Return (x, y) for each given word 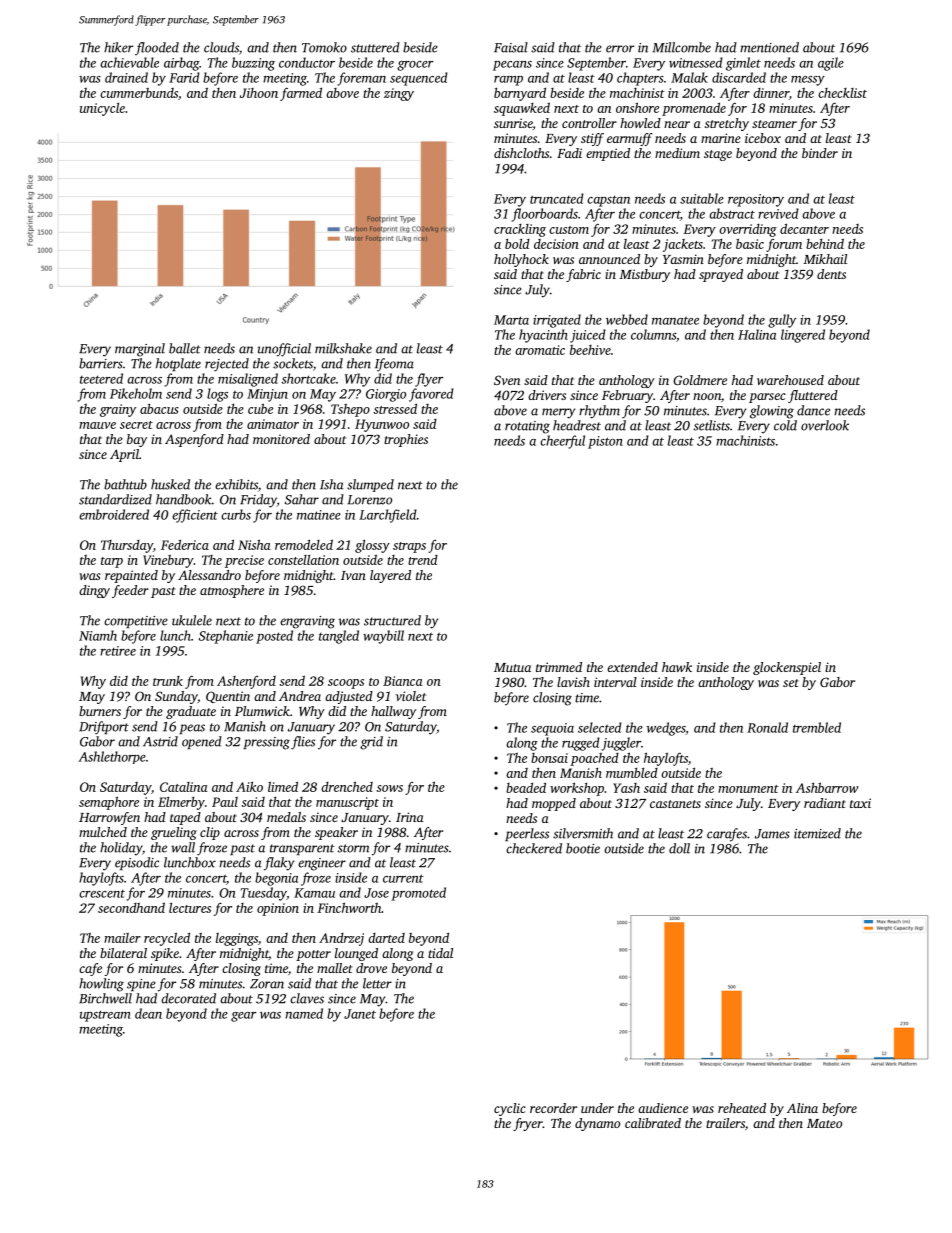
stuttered (375, 47)
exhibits (236, 484)
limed (283, 786)
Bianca (403, 681)
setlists (712, 425)
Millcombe (682, 47)
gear (243, 1017)
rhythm (599, 412)
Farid (184, 77)
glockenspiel (787, 668)
